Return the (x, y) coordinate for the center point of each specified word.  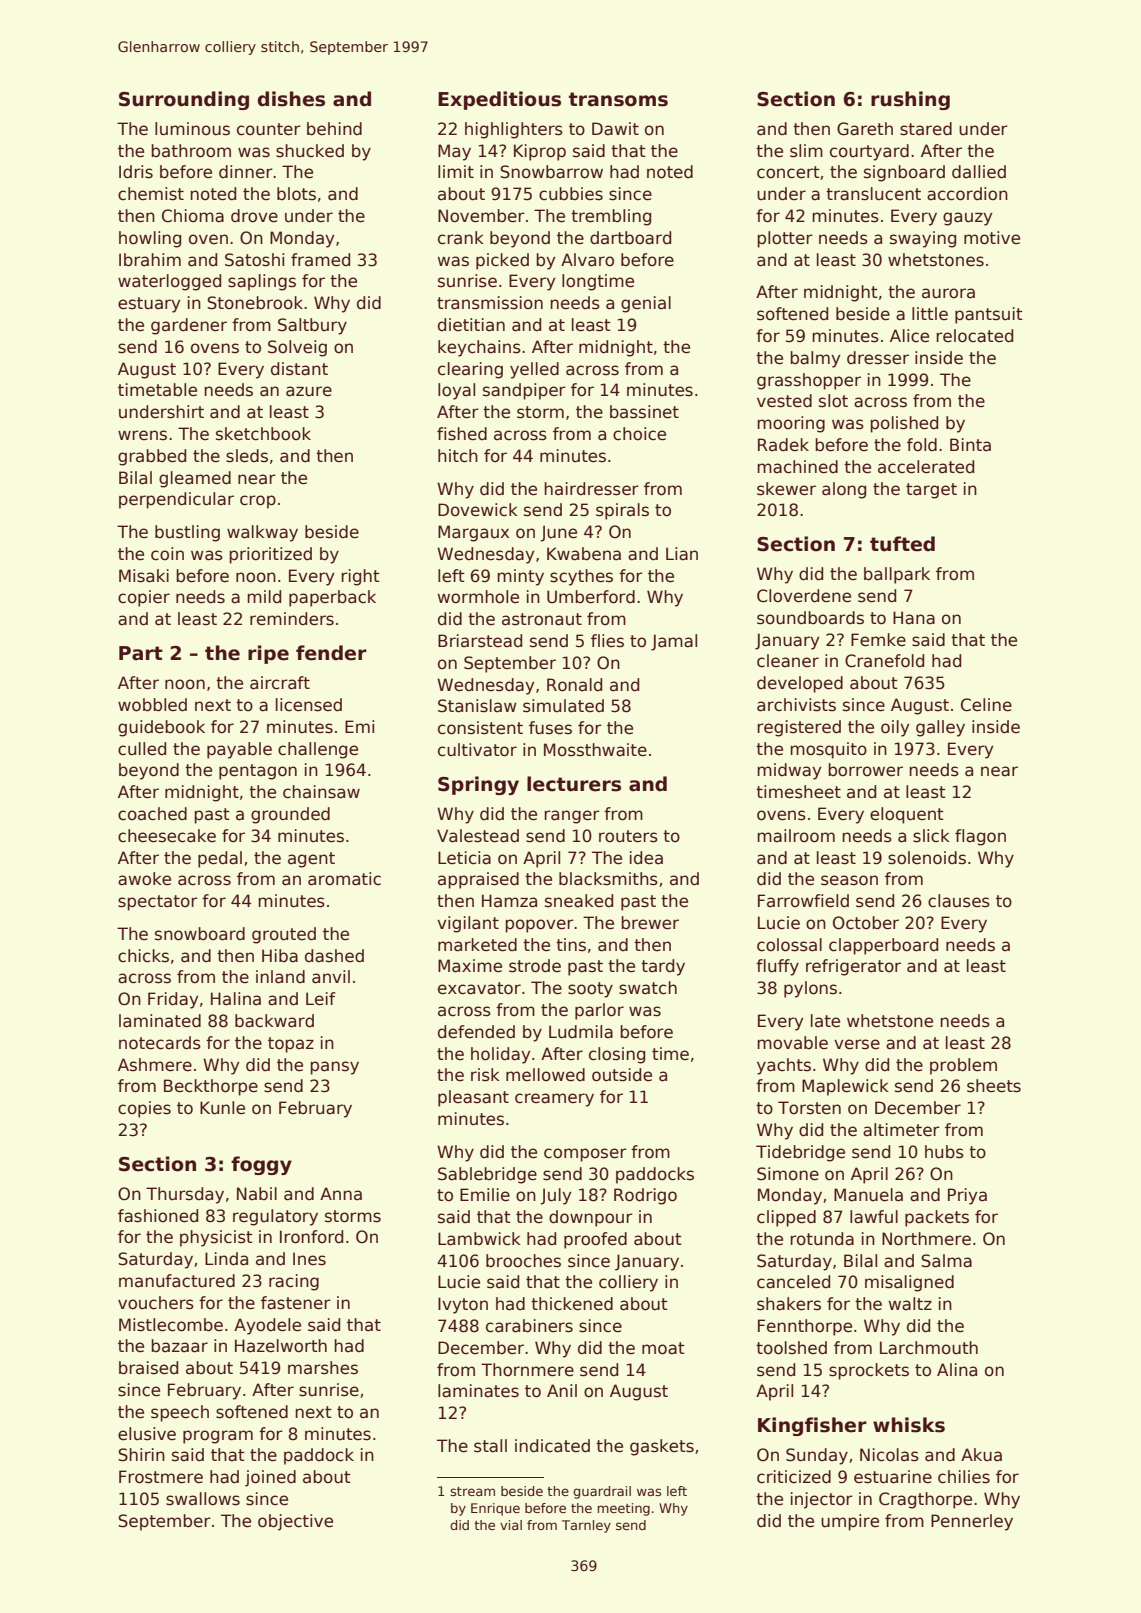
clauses (959, 901)
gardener (189, 326)
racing (294, 1282)
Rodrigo (645, 1196)
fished (462, 434)
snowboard (200, 934)
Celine (986, 705)
